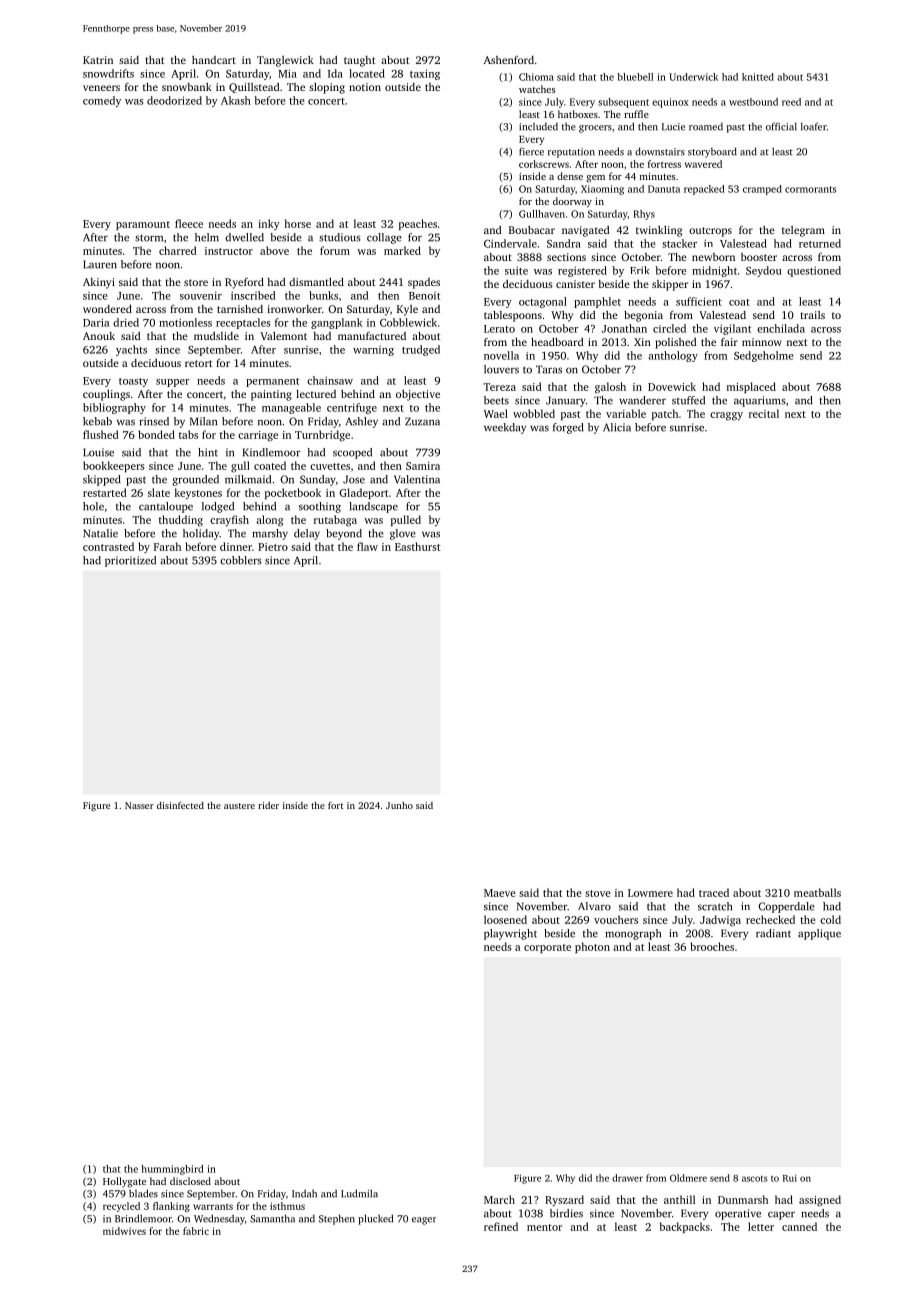 The image size is (924, 1308). Describe the element at coordinates (635, 77) in the page. I see `bluebell` at that location.
